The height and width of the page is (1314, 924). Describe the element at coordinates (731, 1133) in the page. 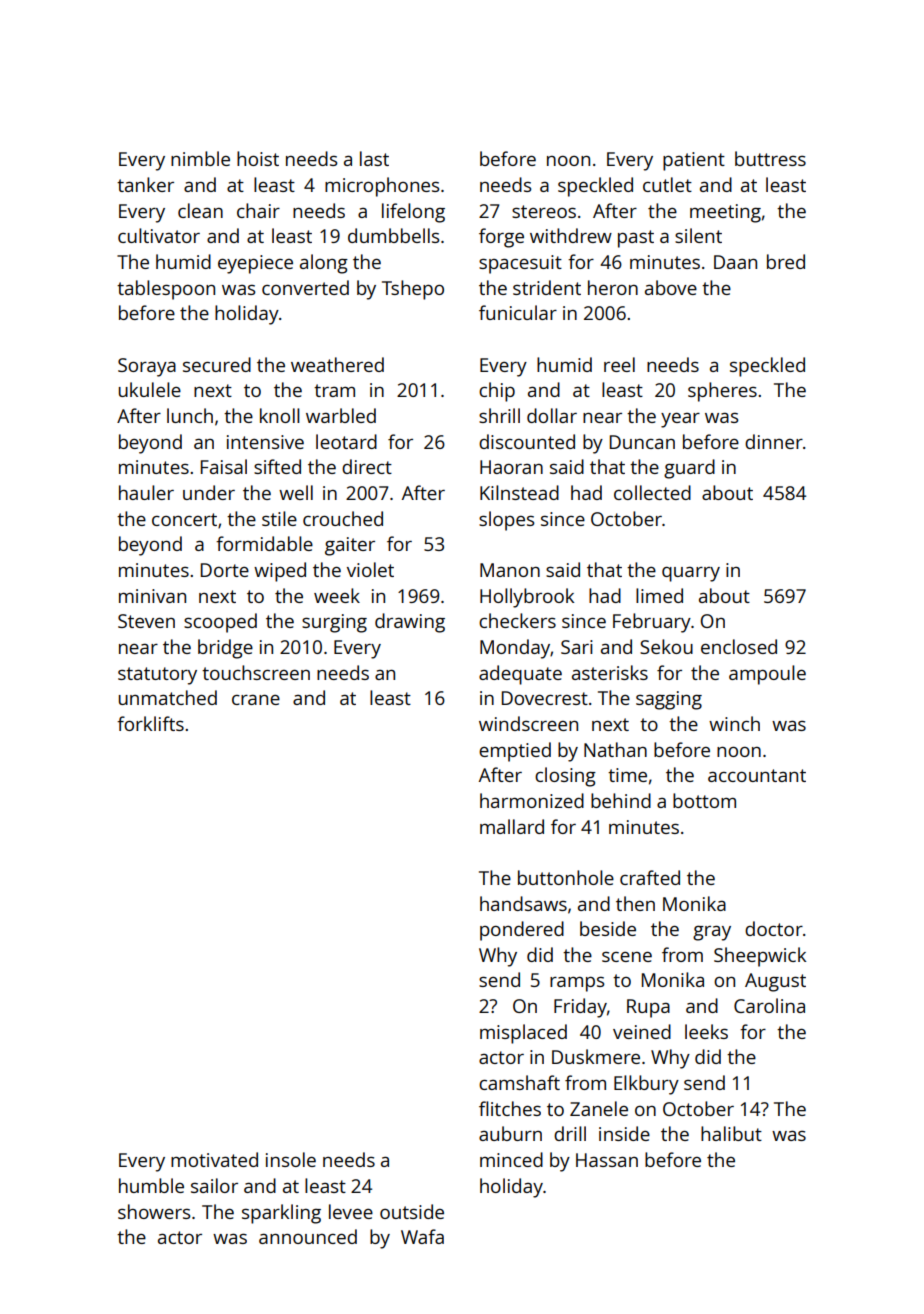

I see `halibut` at that location.
